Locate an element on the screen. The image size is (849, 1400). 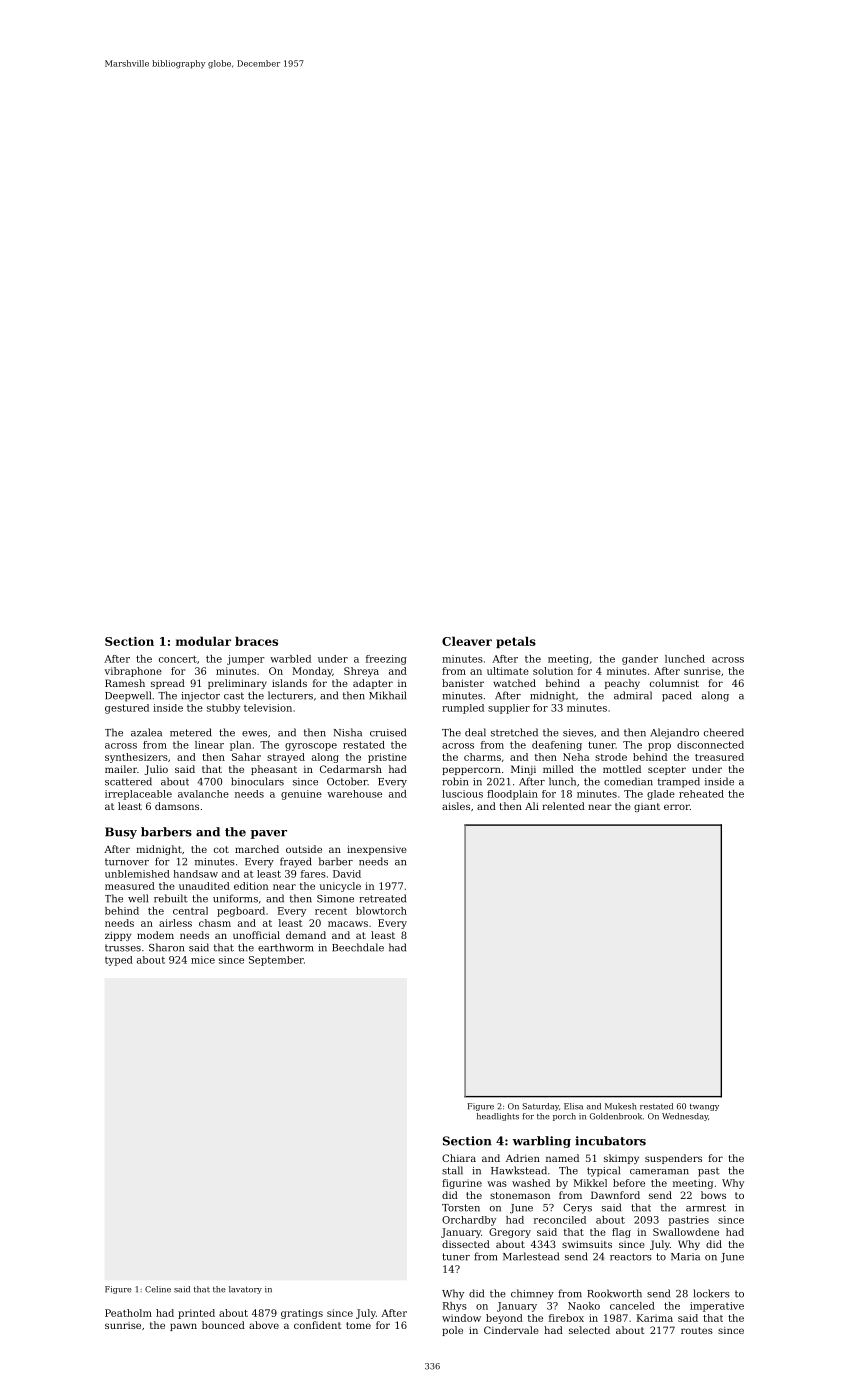
Beechdale is located at coordinates (358, 947).
